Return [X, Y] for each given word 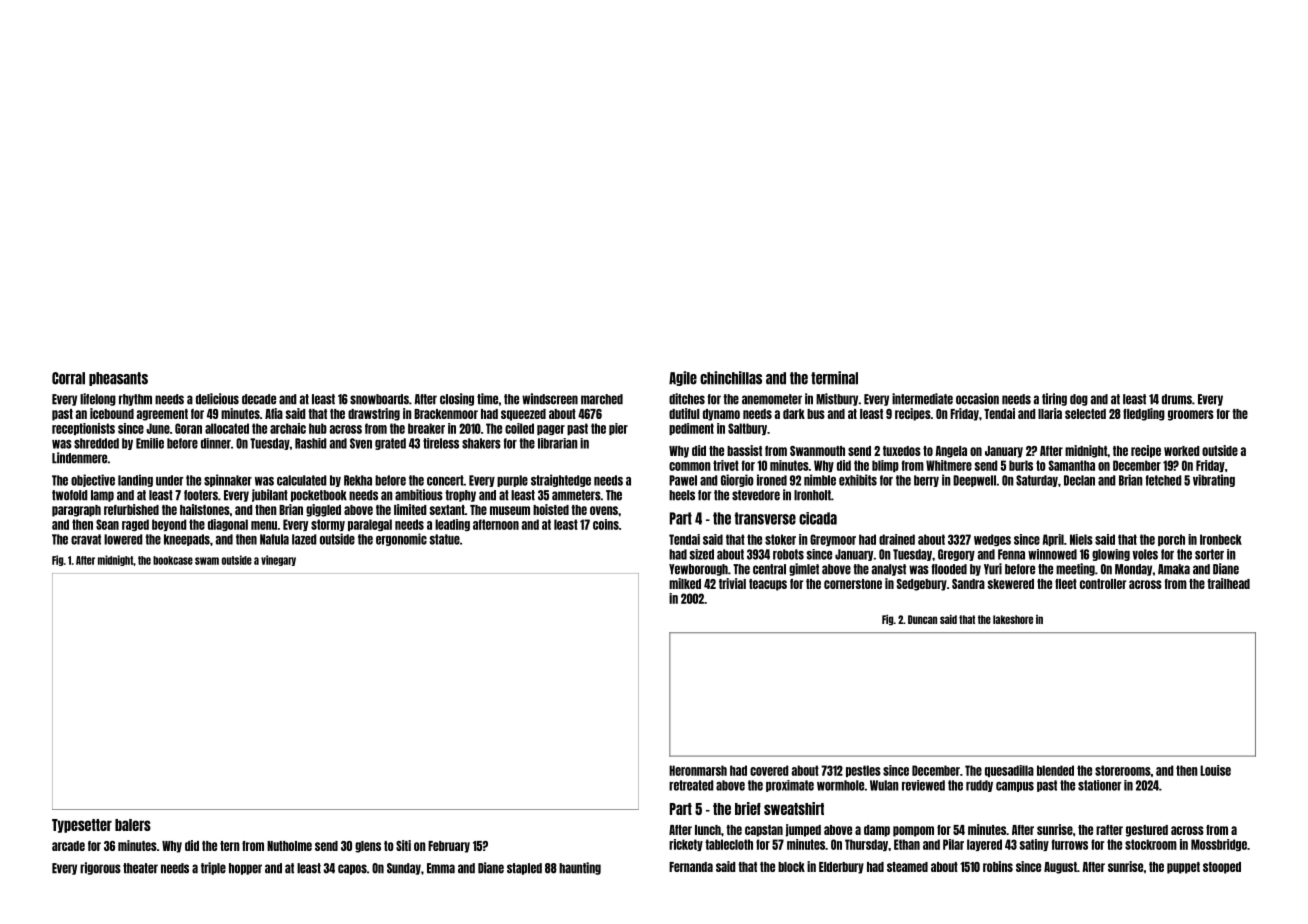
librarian [558, 443]
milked [685, 583]
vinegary [278, 560]
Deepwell [974, 481]
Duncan [922, 619]
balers [133, 825]
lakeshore [1013, 619]
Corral [68, 378]
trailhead [1228, 583]
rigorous [100, 868]
